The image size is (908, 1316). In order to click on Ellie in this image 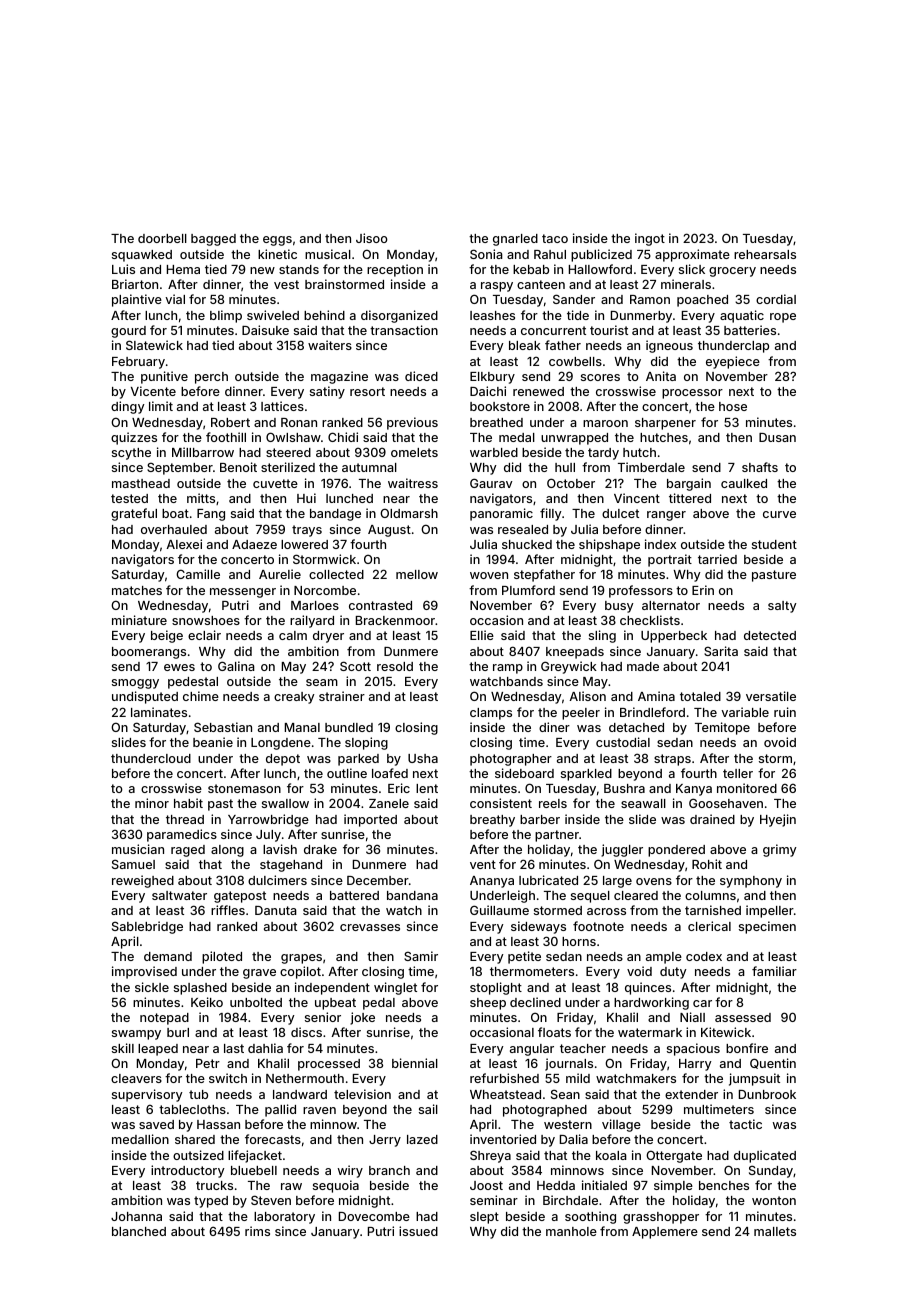, I will do `click(482, 635)`.
